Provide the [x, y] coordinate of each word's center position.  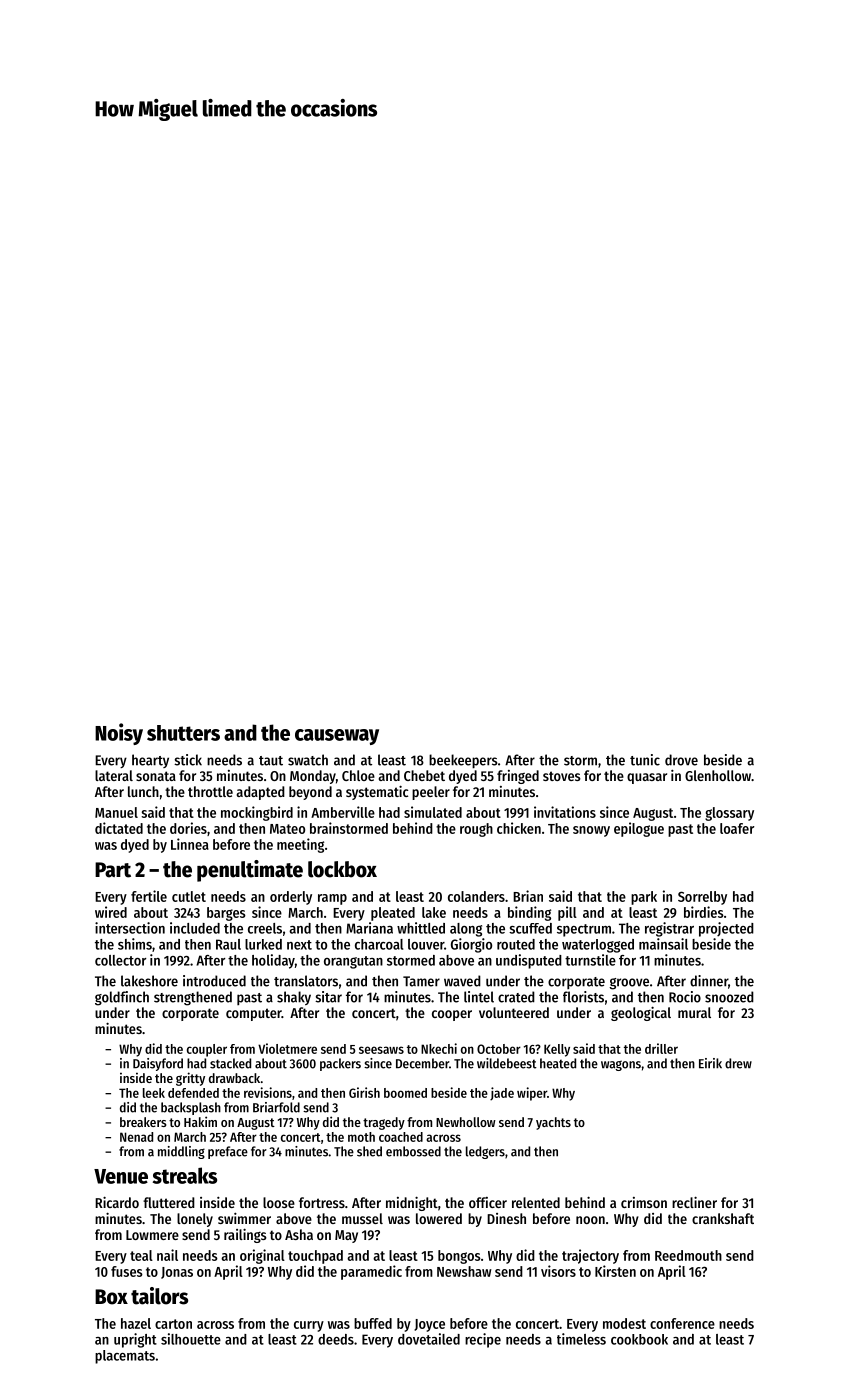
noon [590, 1220]
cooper [452, 1015]
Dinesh [506, 1218]
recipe [483, 1340]
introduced [214, 981]
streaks [185, 1175]
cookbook [639, 1339]
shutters [183, 733]
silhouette [191, 1339]
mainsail [663, 944]
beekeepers [463, 761]
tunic [645, 760]
